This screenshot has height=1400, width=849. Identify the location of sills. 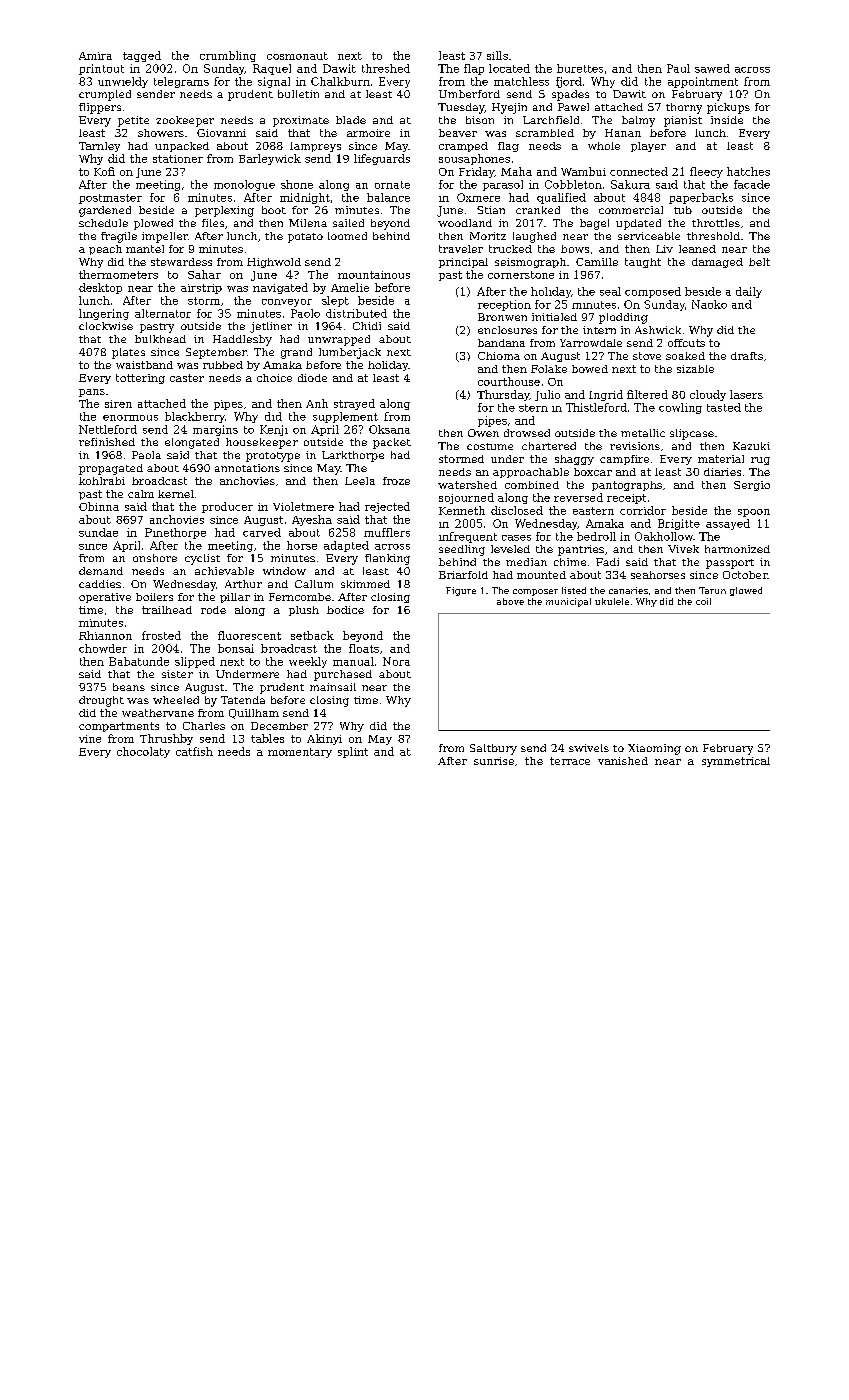
(497, 55).
